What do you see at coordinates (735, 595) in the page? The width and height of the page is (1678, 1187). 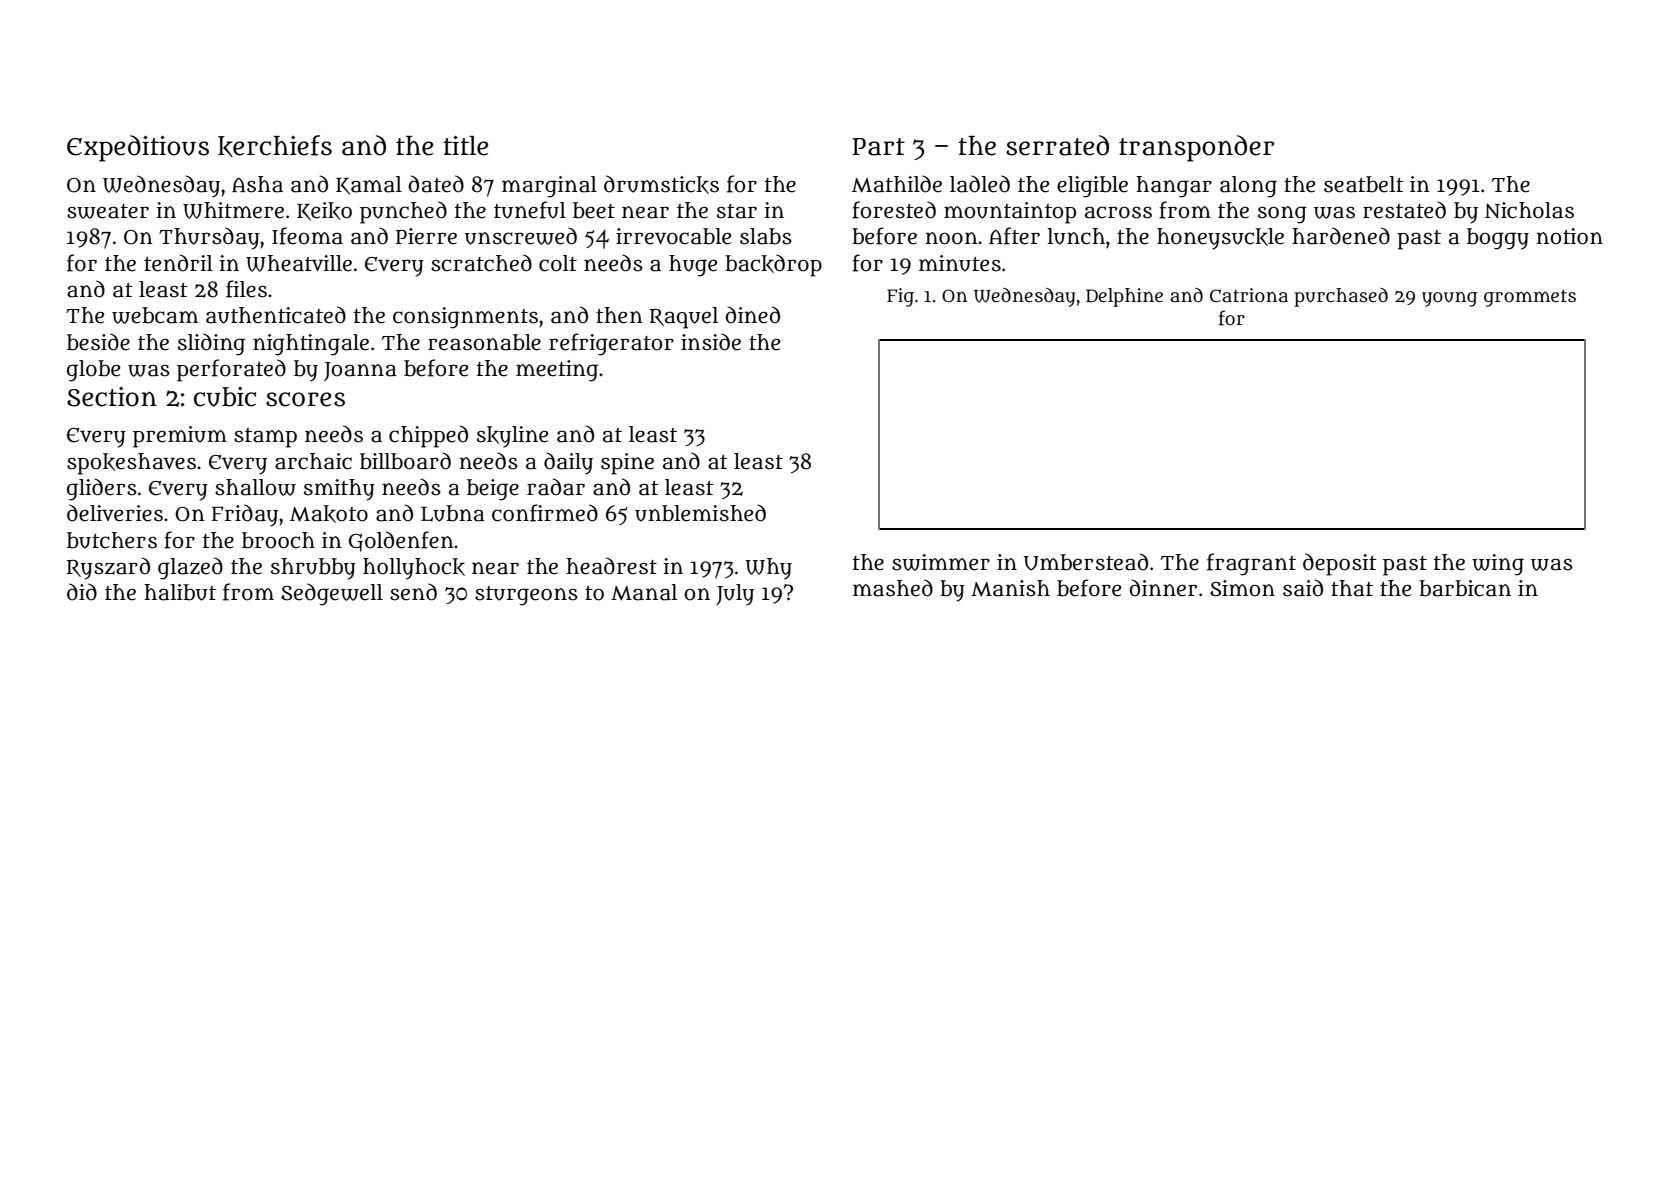 I see `July` at bounding box center [735, 595].
